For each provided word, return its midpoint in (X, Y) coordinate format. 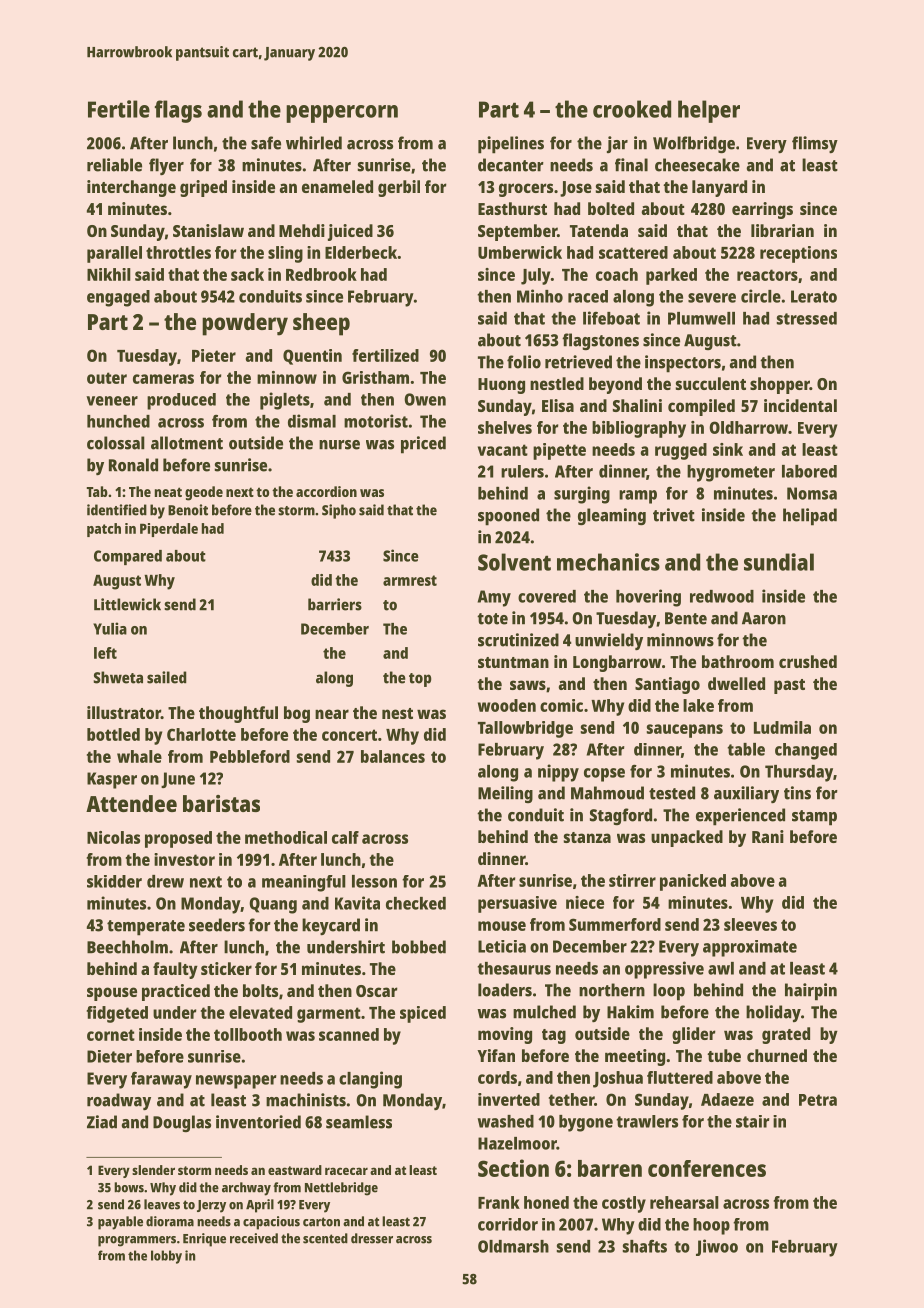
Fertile (119, 109)
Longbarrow (617, 663)
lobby (166, 1257)
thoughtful (238, 714)
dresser (372, 1238)
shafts (645, 1246)
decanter (511, 165)
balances (393, 756)
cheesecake (697, 165)
